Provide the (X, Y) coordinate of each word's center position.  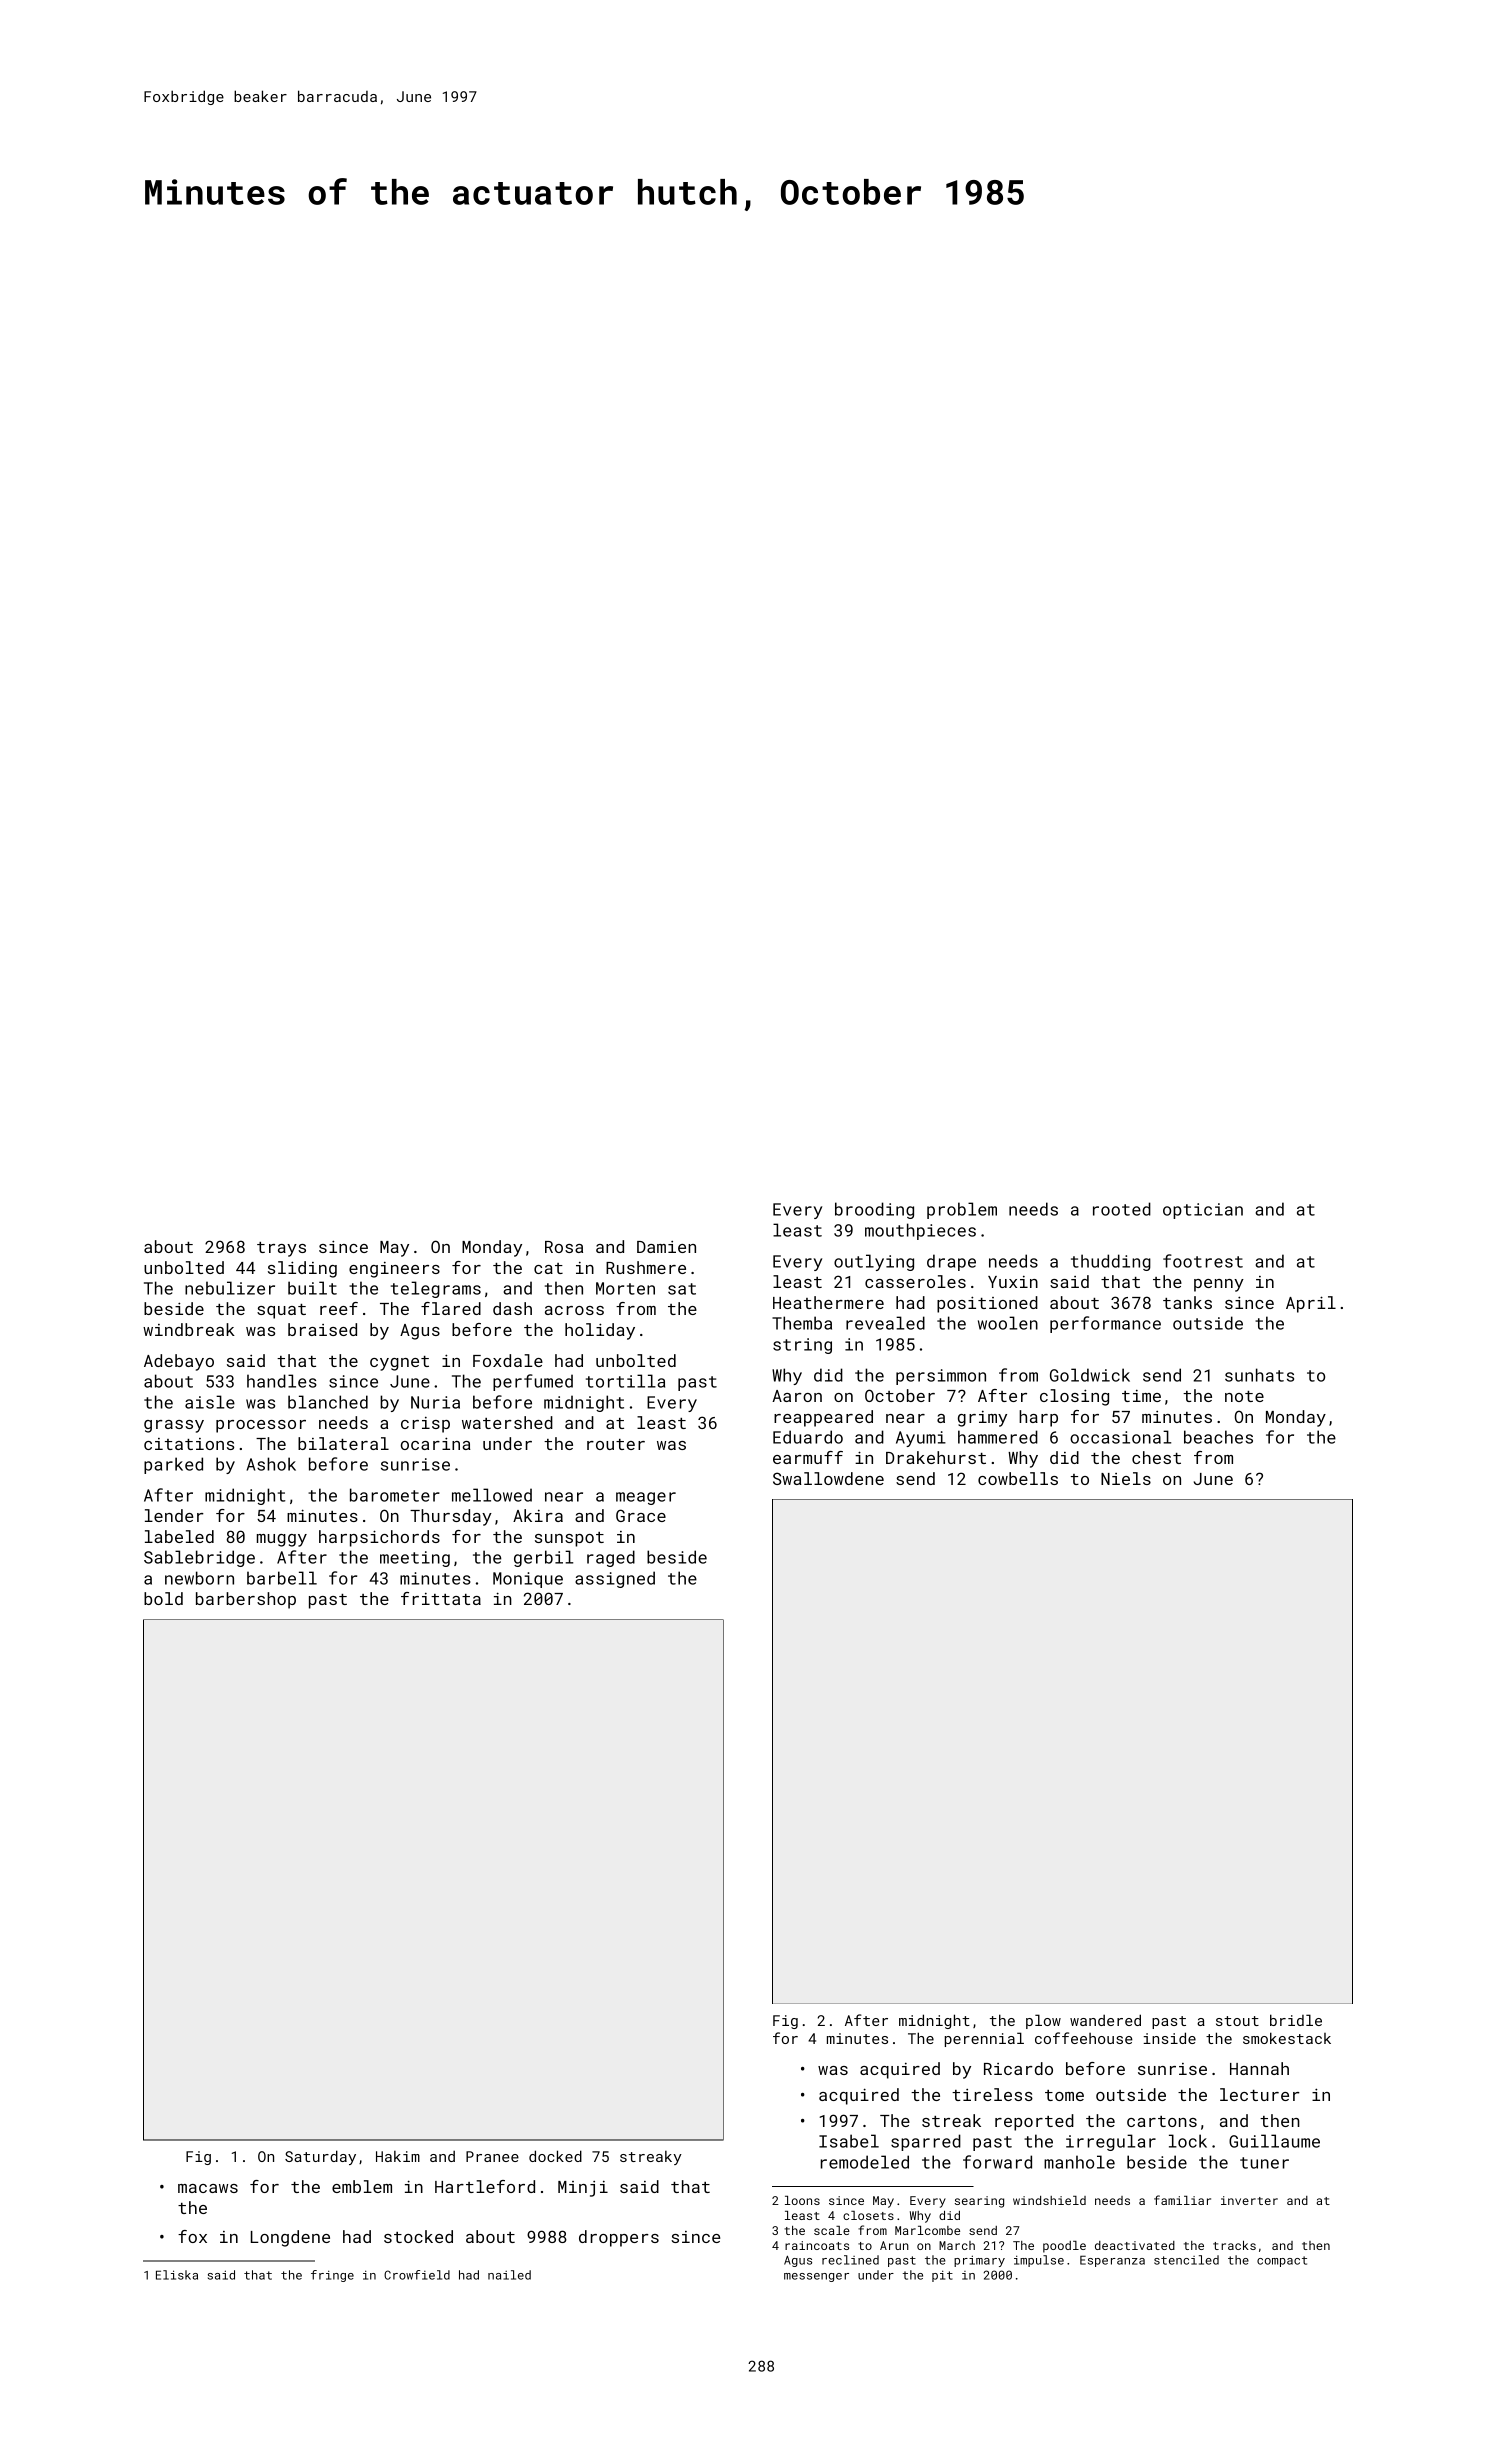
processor (261, 1426)
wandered (1105, 2020)
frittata (441, 1598)
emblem (362, 2186)
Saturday (320, 2157)
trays (281, 1249)
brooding (874, 1210)
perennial (984, 2039)
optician (1203, 1211)
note (1244, 1396)
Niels (1126, 1478)
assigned (615, 1579)
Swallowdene (828, 1478)
